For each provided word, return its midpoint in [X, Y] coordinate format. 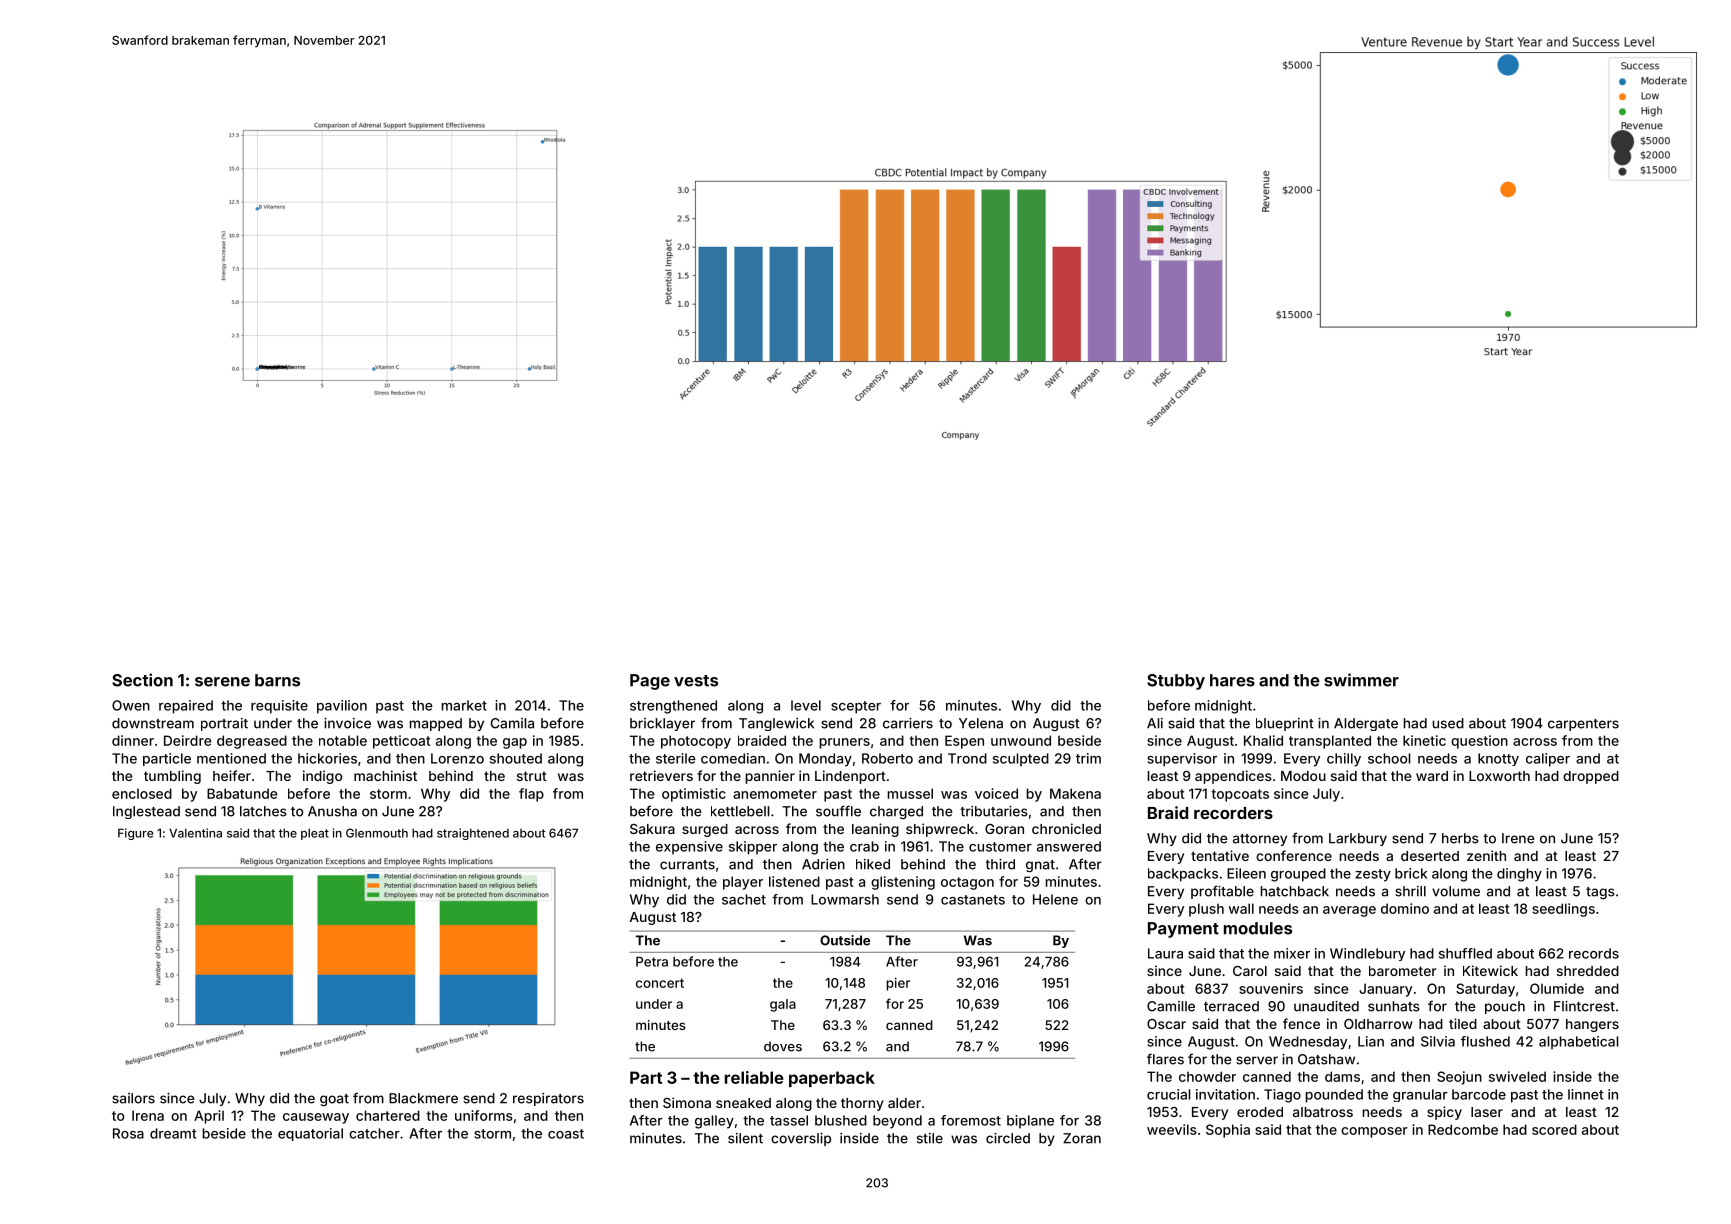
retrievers [661, 775]
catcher [374, 1133]
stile [930, 1138]
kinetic [1424, 740]
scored [1554, 1129]
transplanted [1330, 742]
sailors [133, 1098]
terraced [1231, 1006]
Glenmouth [377, 833]
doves [783, 1046]
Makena [1075, 793]
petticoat [402, 742]
